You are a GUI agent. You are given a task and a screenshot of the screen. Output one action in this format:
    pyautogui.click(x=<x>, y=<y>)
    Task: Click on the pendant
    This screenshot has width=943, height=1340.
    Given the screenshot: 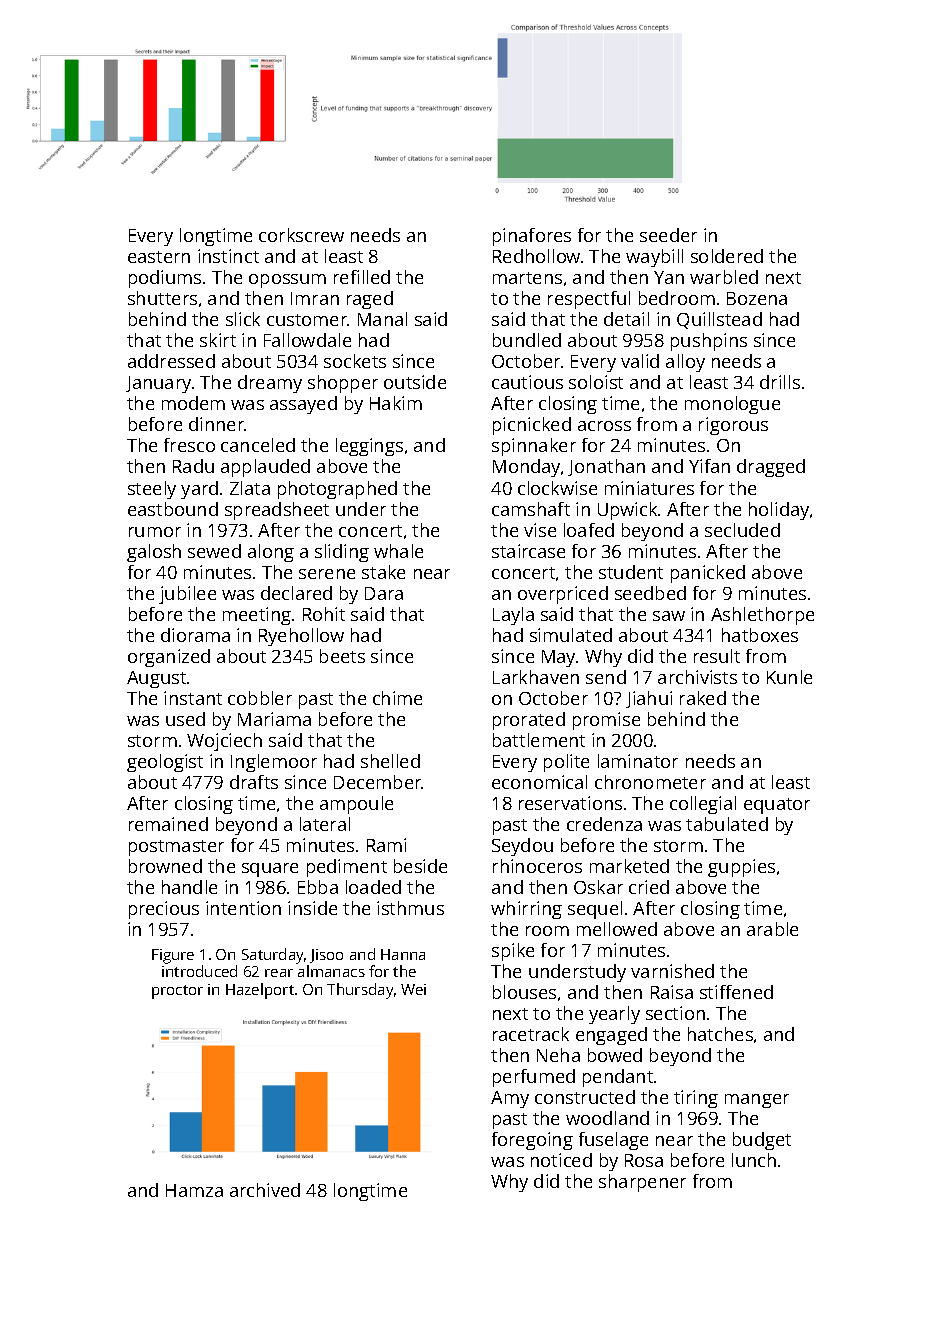 What is the action you would take?
    pyautogui.click(x=618, y=1078)
